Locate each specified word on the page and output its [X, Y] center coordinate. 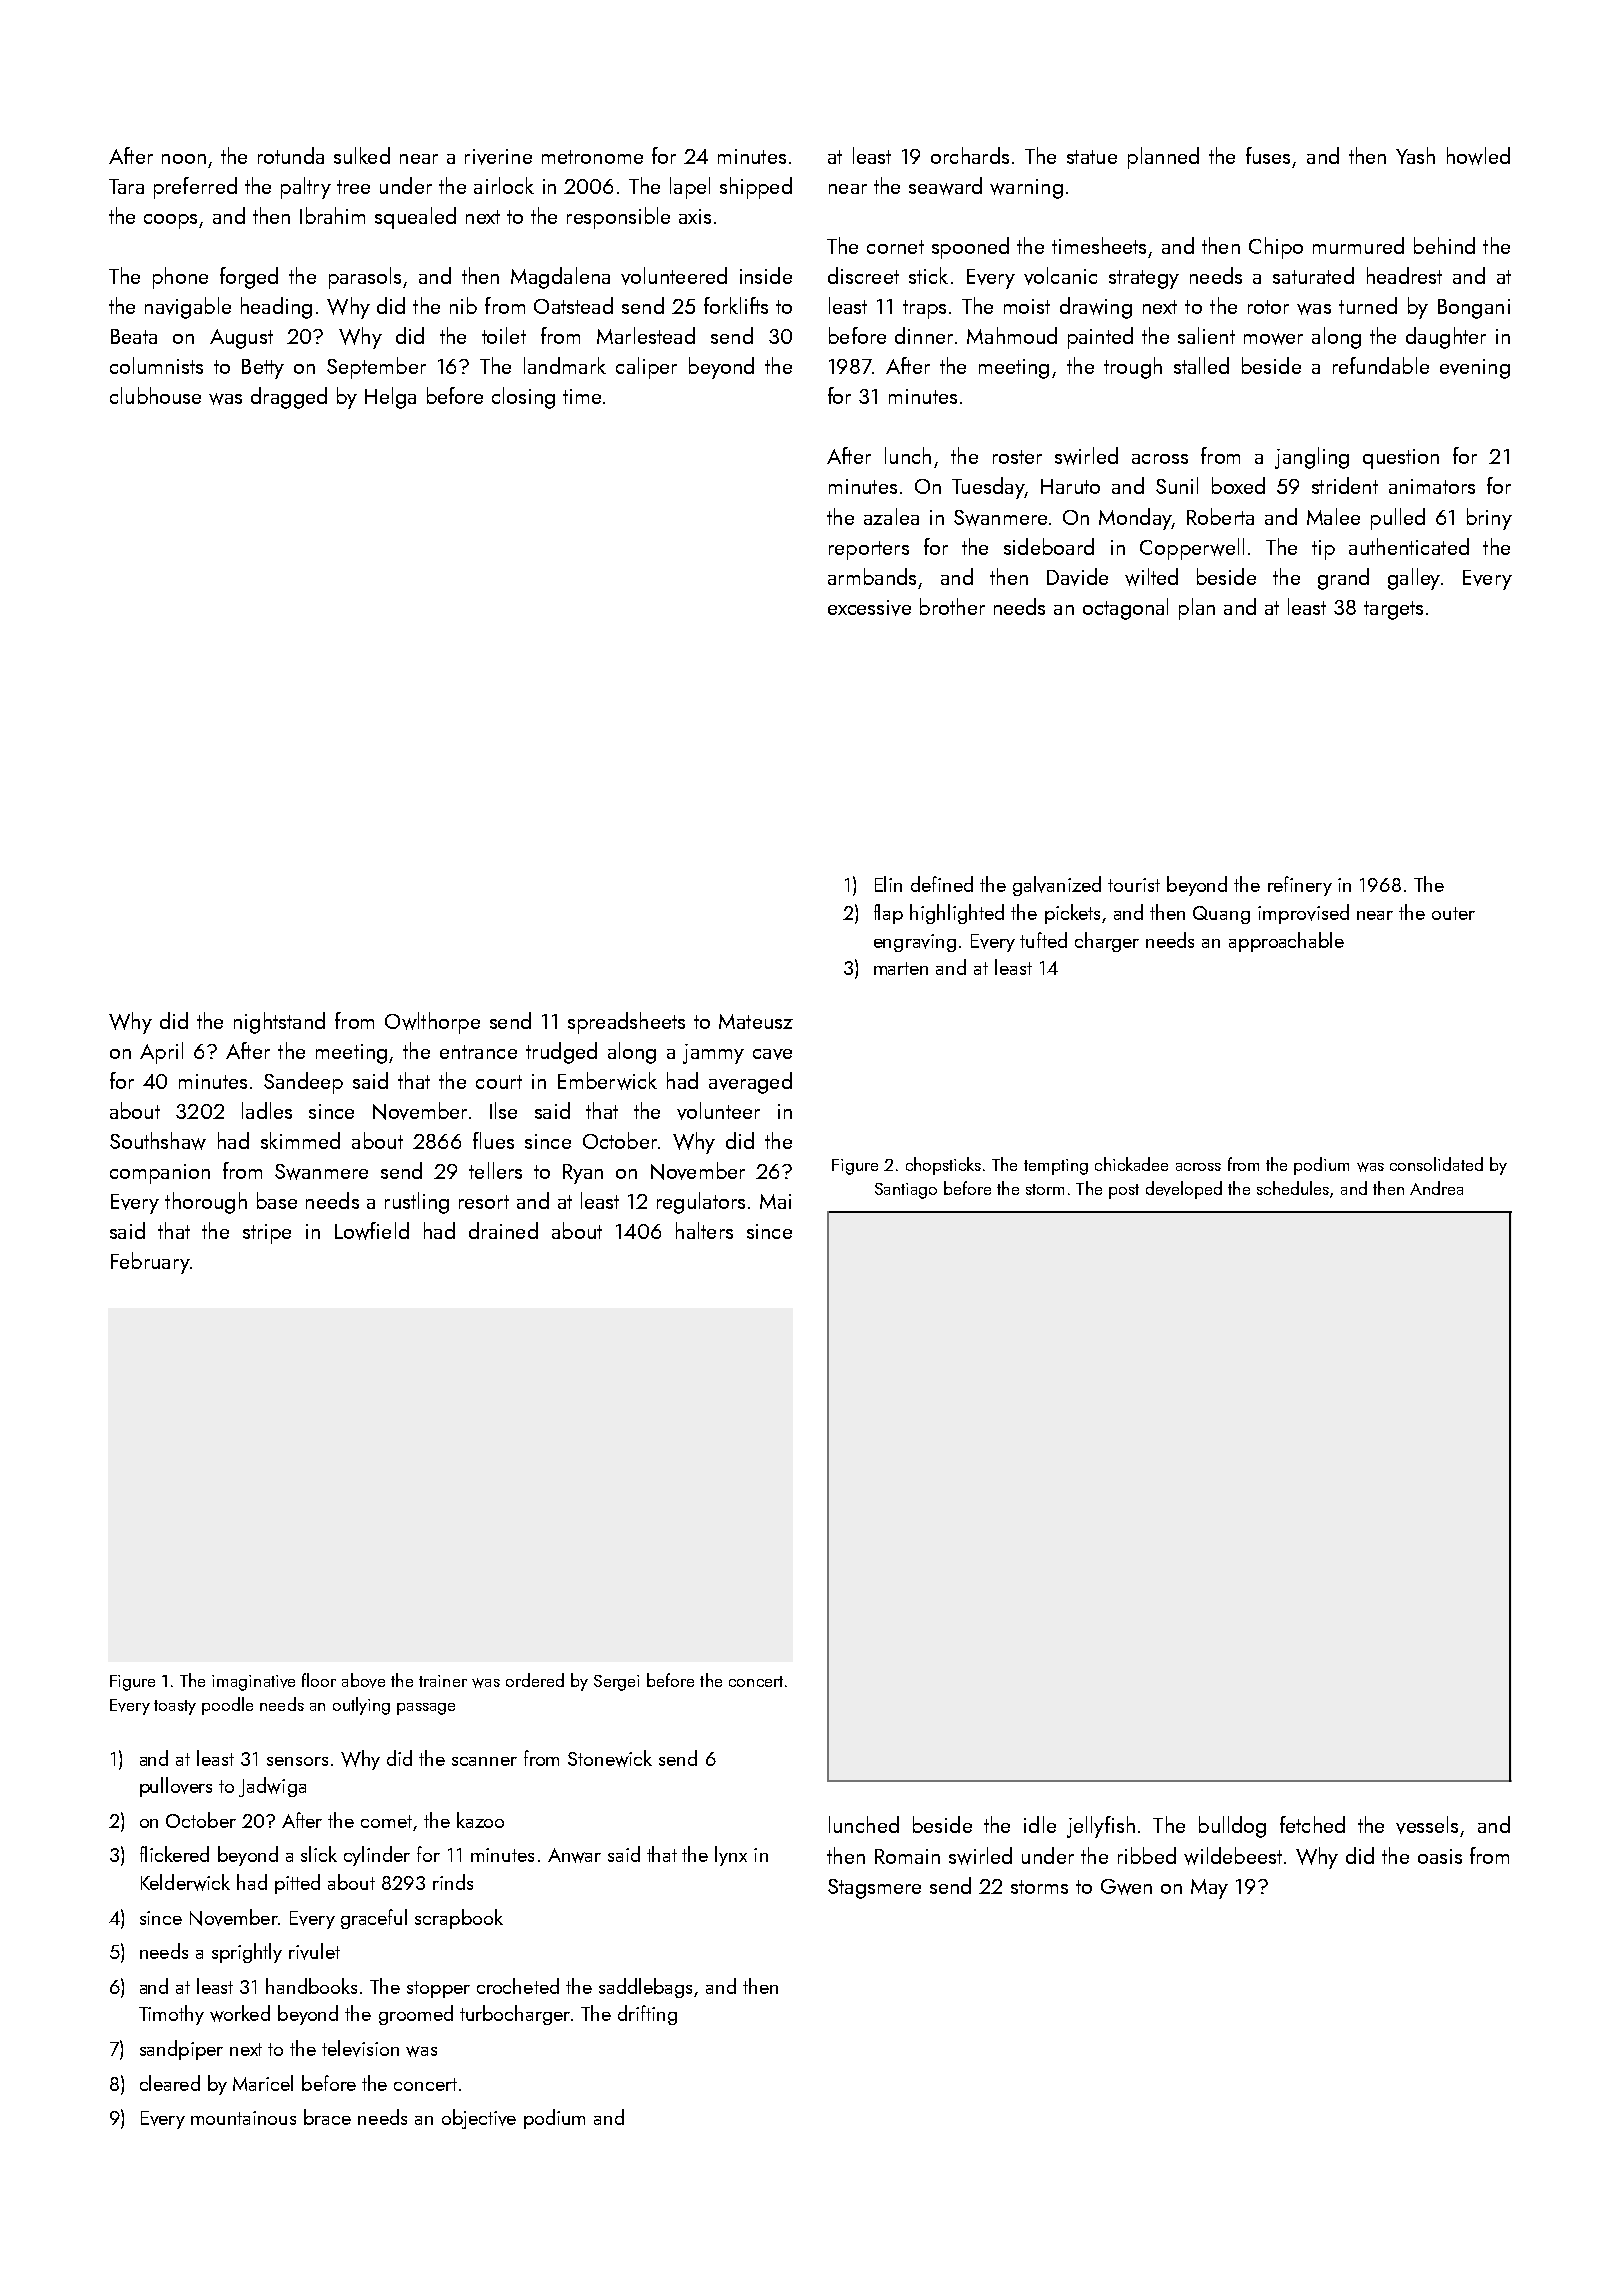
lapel [690, 188]
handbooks [311, 1986]
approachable [1286, 942]
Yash [1415, 155]
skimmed [300, 1140]
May [1209, 1889]
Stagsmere [874, 1889]
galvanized [1057, 886]
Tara [126, 186]
